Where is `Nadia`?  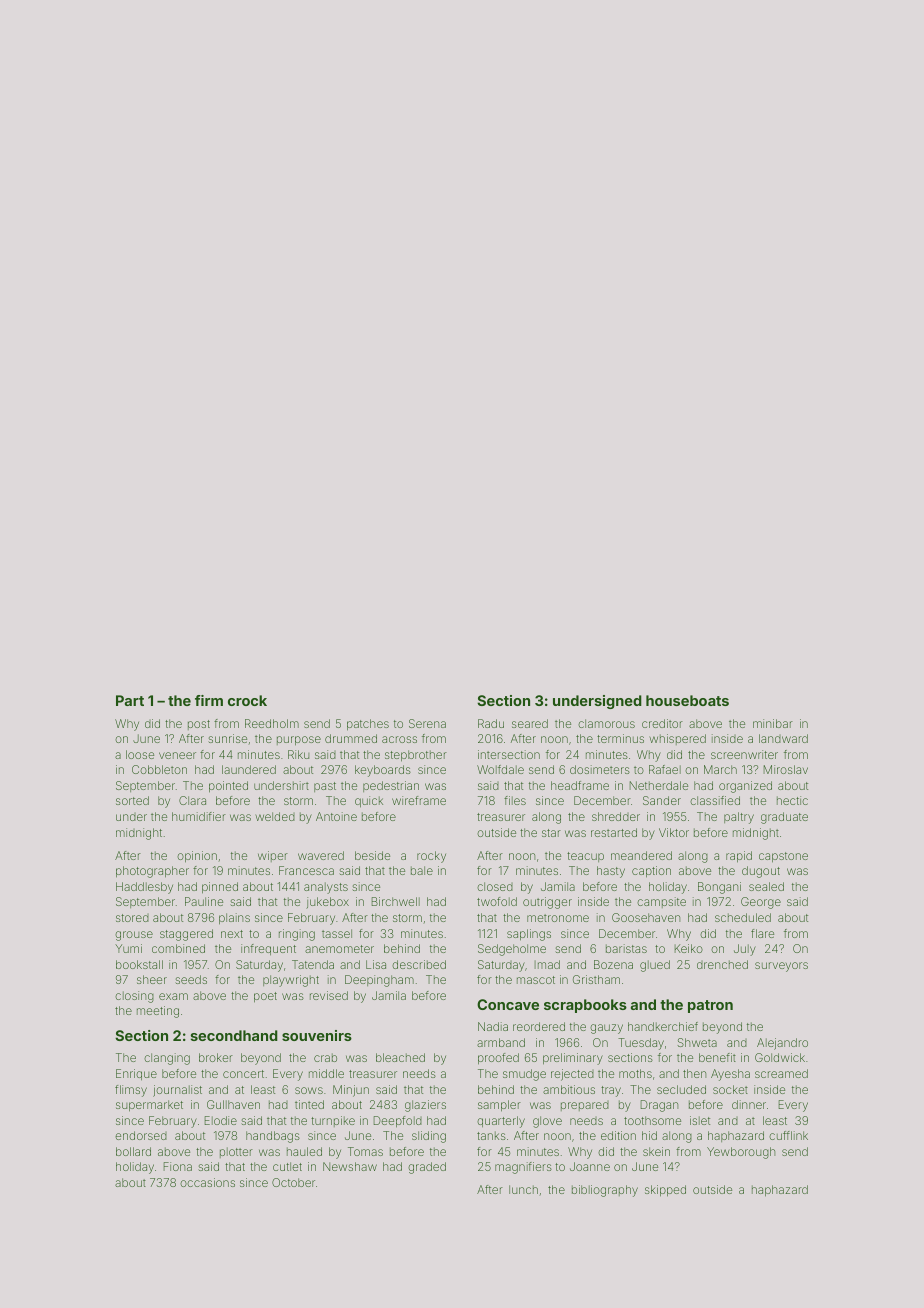 Nadia is located at coordinates (493, 1026).
